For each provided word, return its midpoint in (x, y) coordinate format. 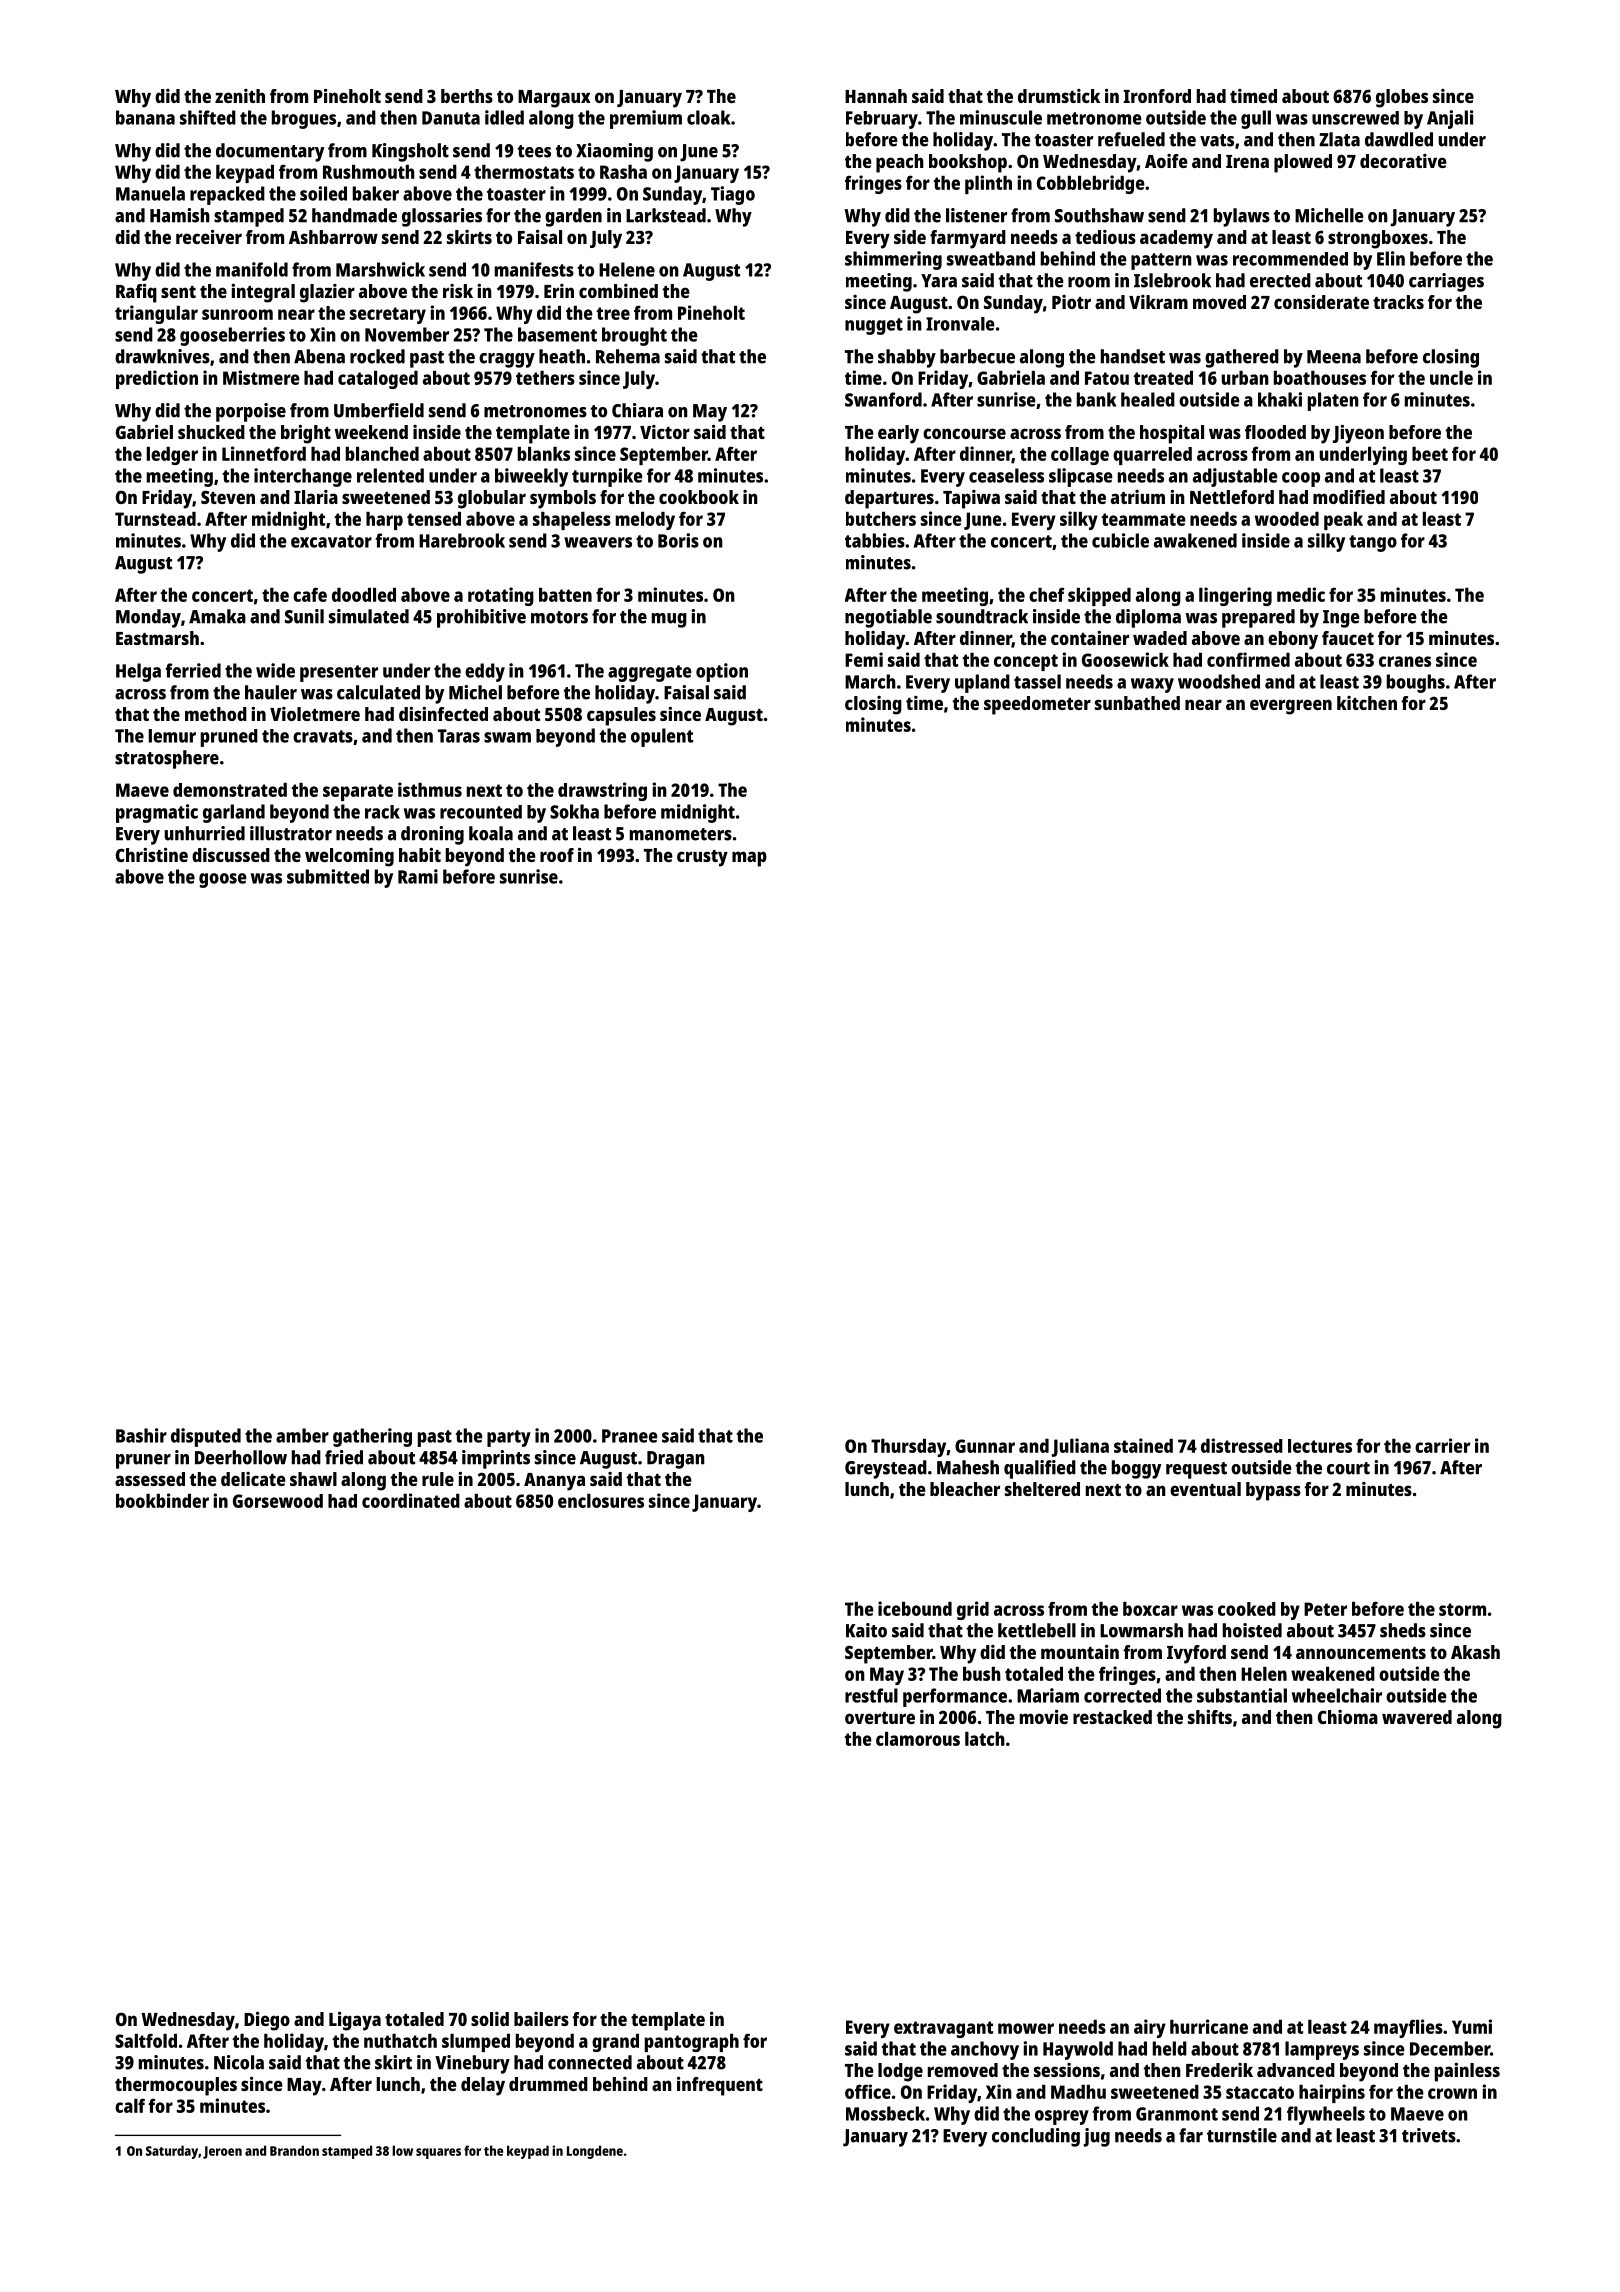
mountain (1080, 1652)
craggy (507, 360)
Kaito (866, 1630)
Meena (1334, 357)
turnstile (1242, 2135)
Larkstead (666, 215)
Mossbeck (885, 2113)
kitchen (1367, 703)
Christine (152, 855)
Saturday (172, 2152)
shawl (313, 1479)
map (749, 859)
